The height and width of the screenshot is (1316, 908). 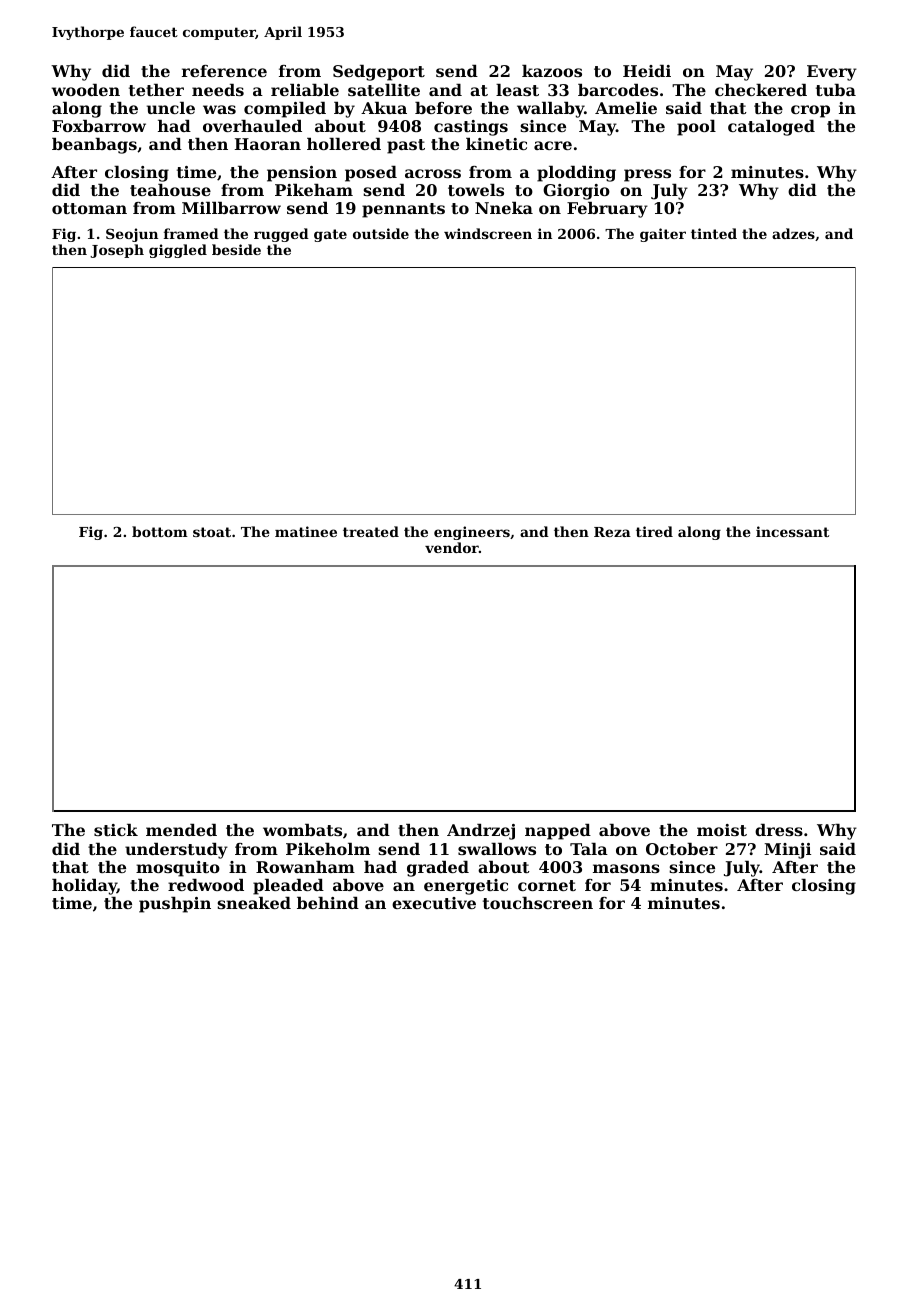 I want to click on incessant, so click(x=792, y=531).
